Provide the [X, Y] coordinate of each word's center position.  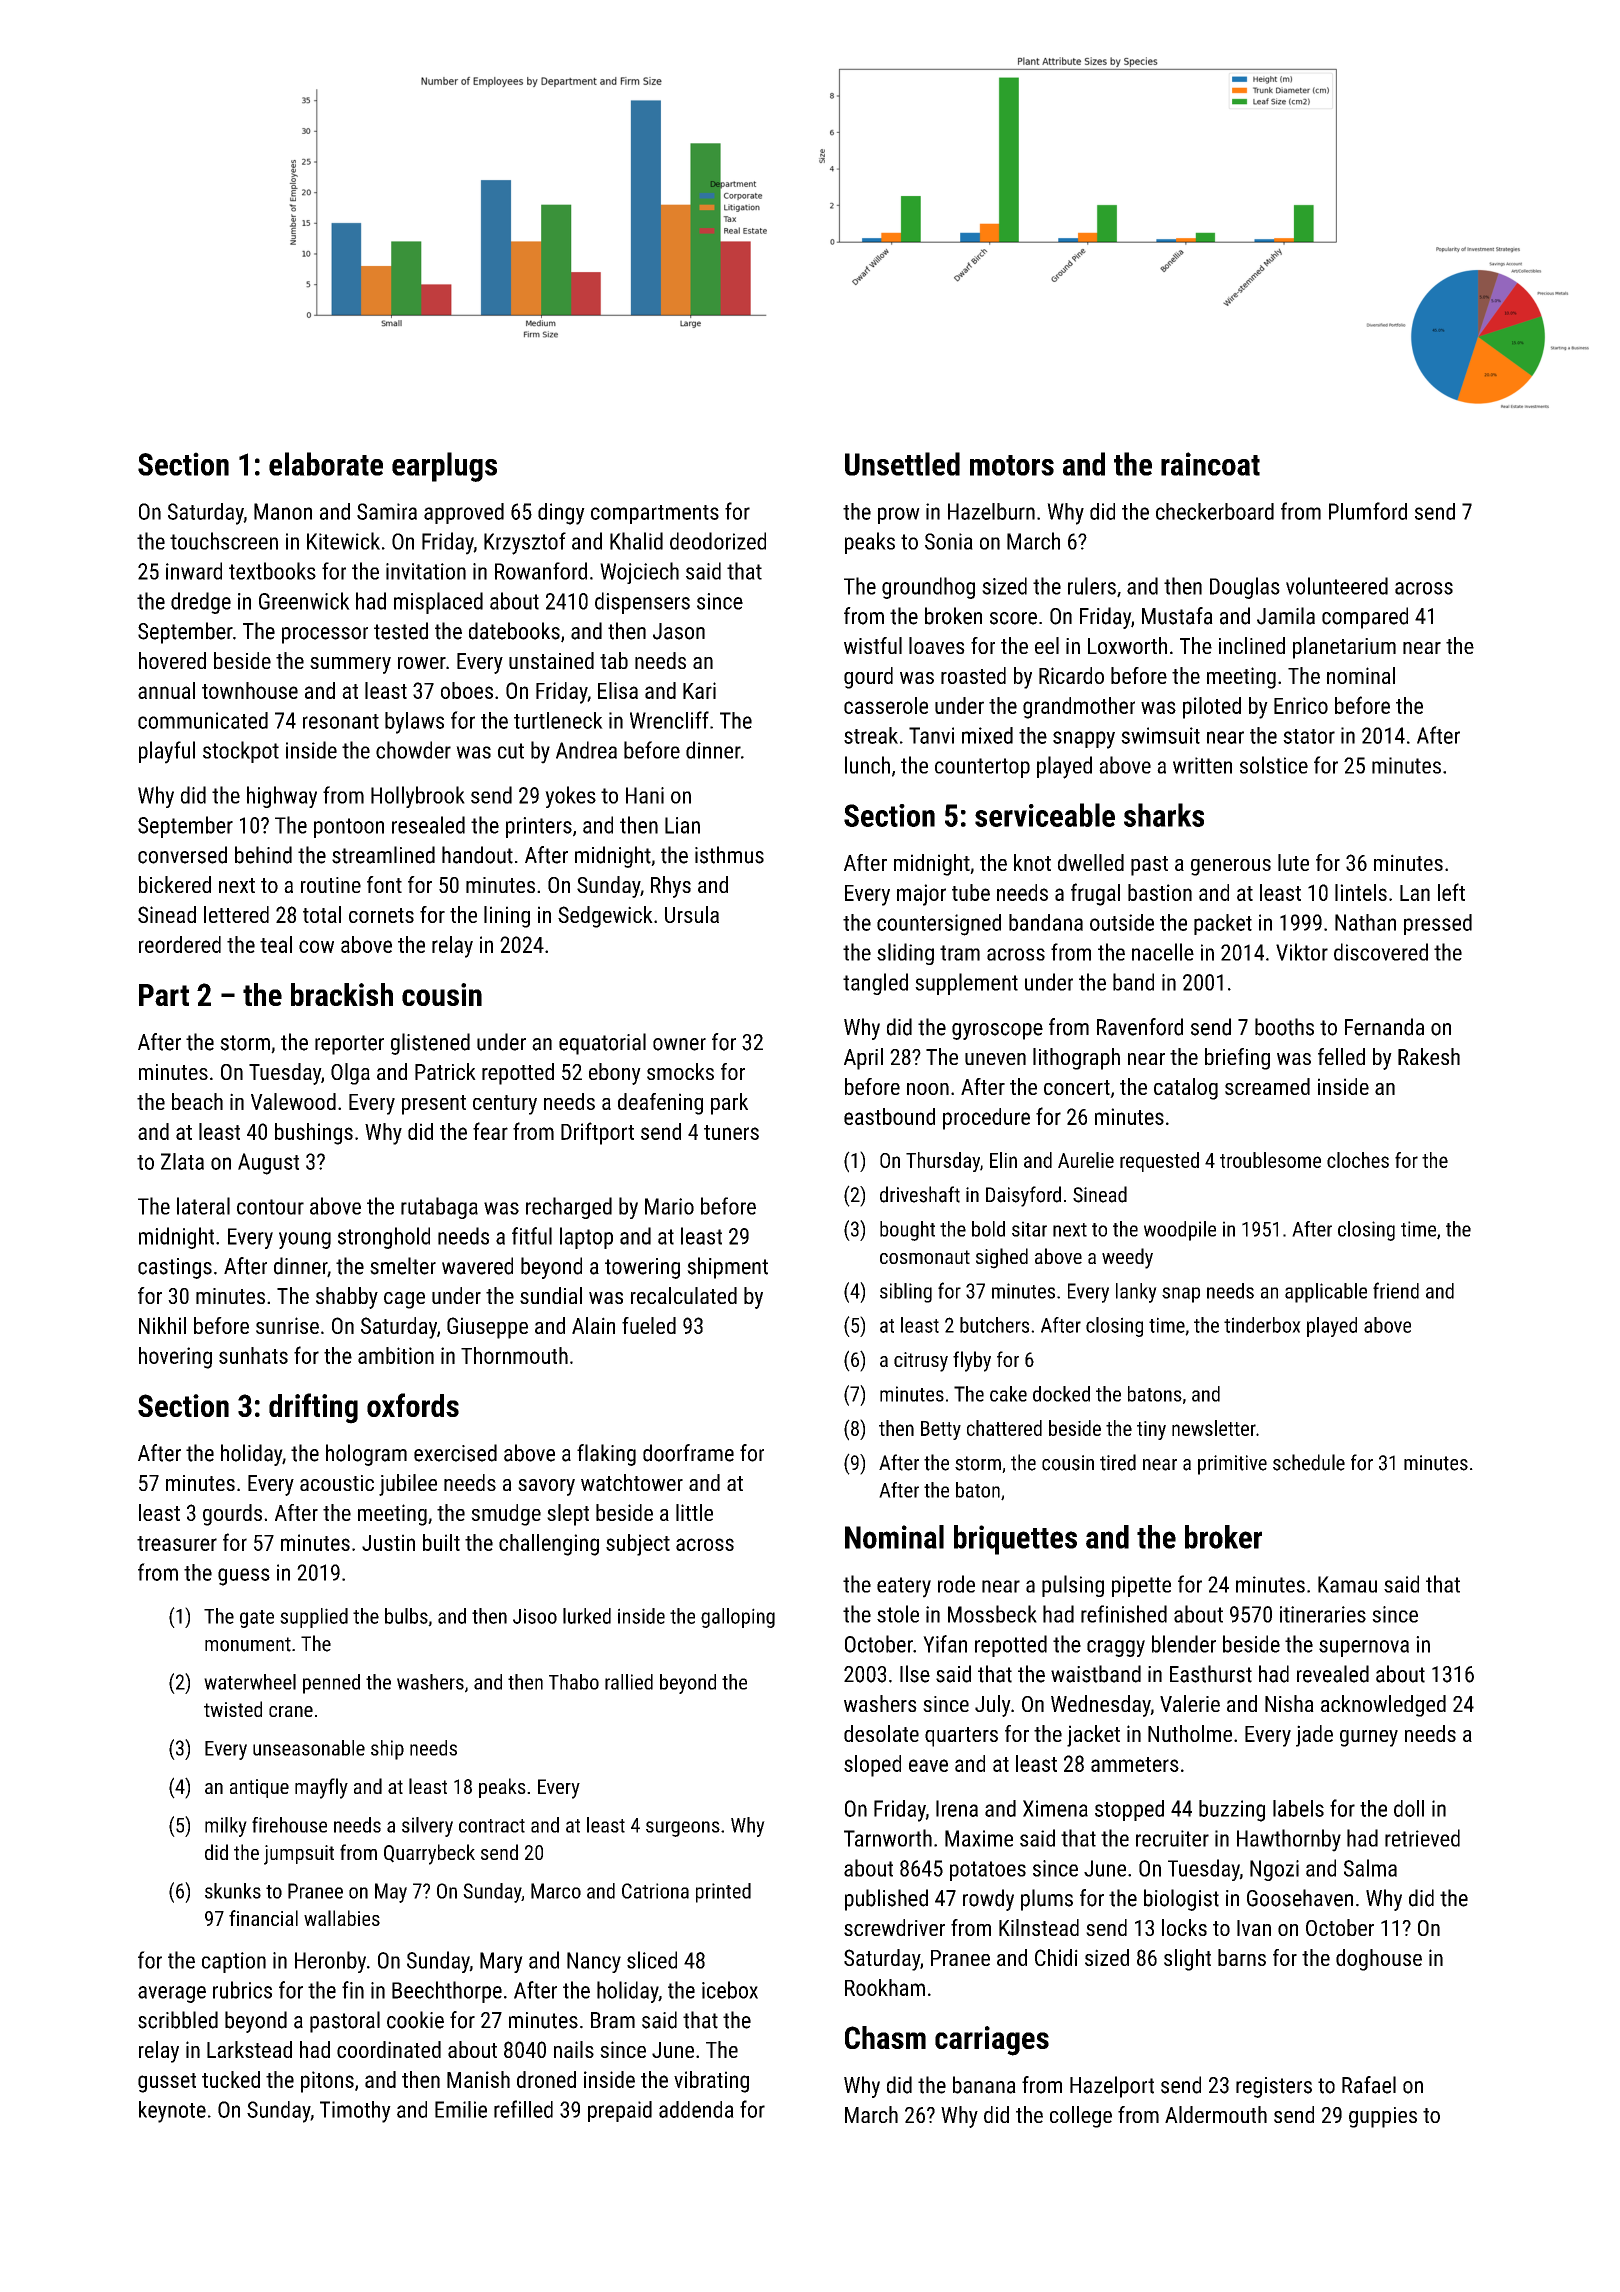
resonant [341, 721]
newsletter [1214, 1428]
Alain [593, 1325]
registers [1274, 2087]
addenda [696, 2109]
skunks [233, 1891]
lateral [203, 1206]
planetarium [1344, 648]
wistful [873, 645]
